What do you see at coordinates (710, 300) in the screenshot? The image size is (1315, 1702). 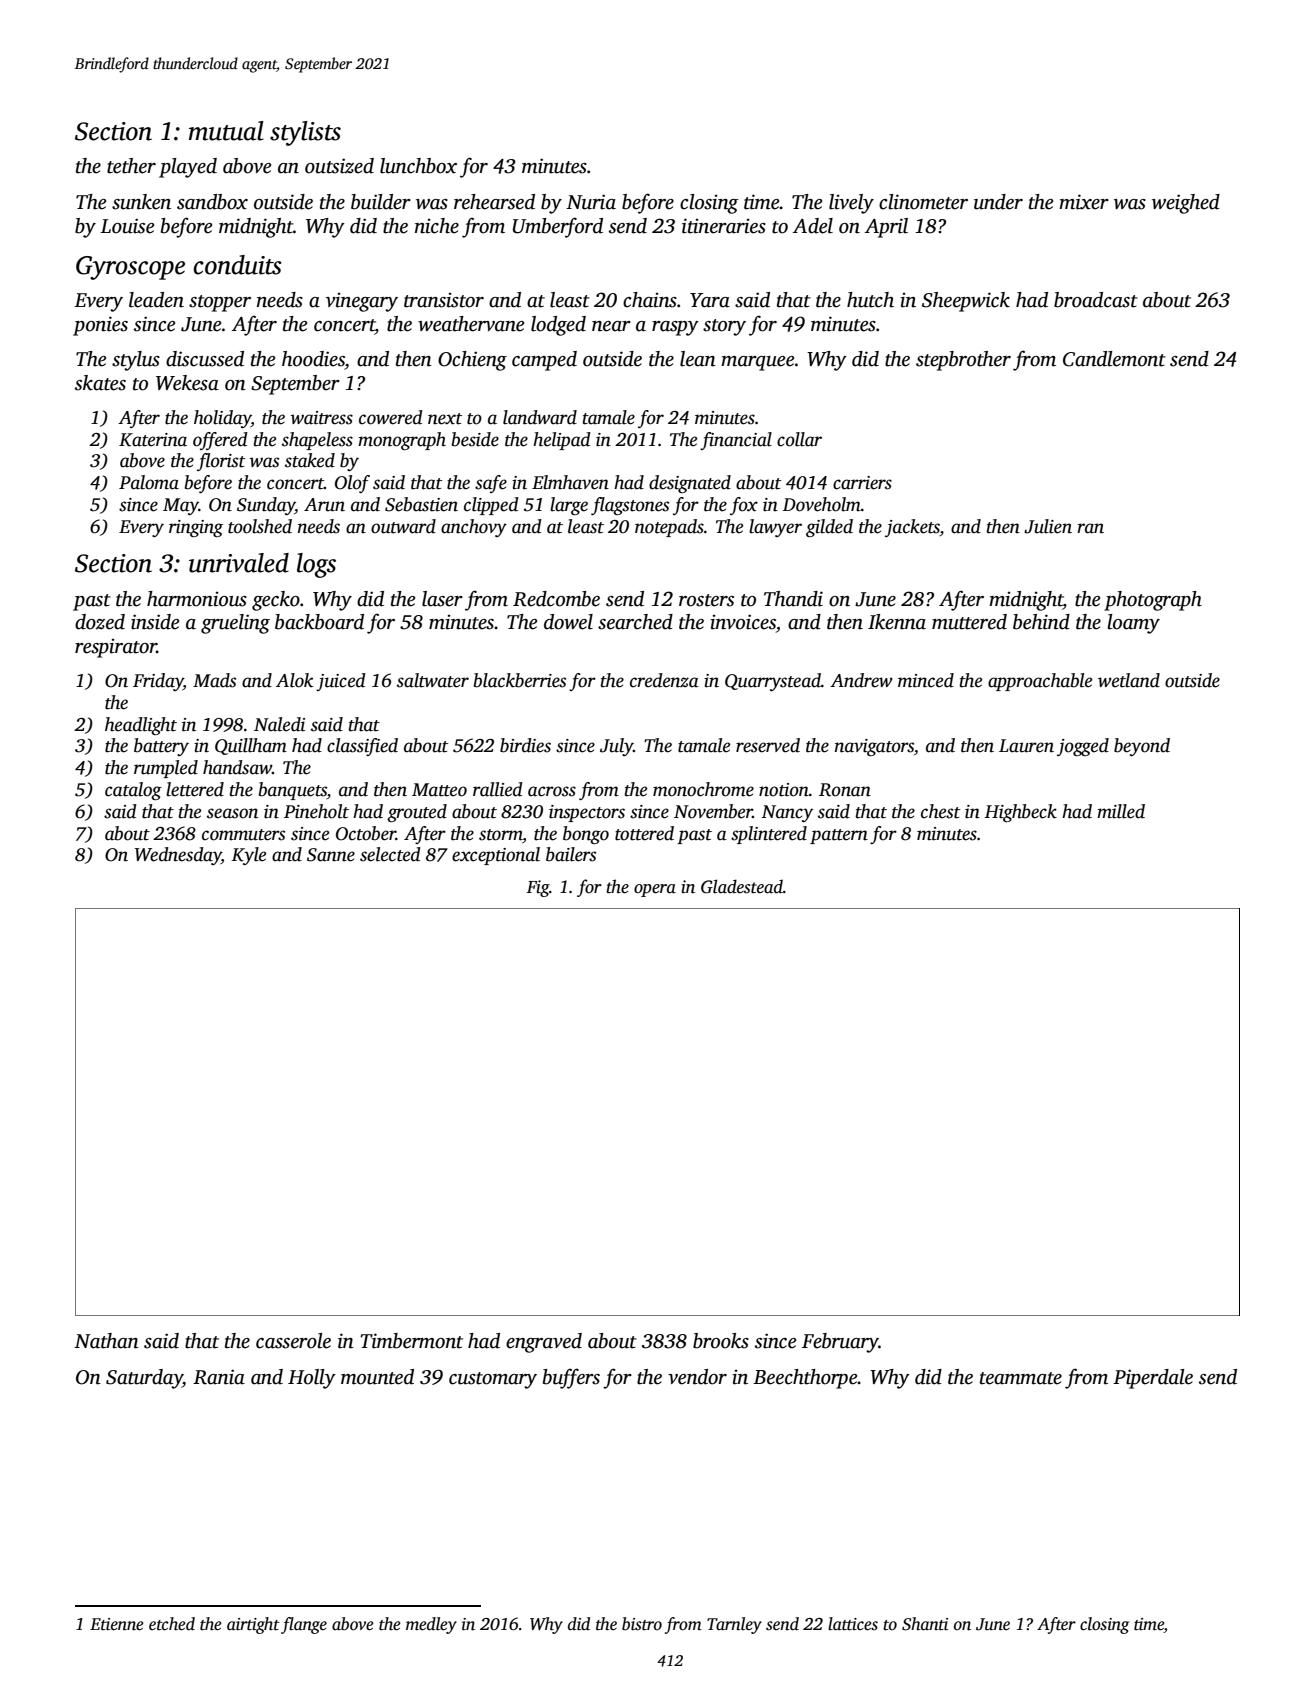 I see `Yara` at bounding box center [710, 300].
